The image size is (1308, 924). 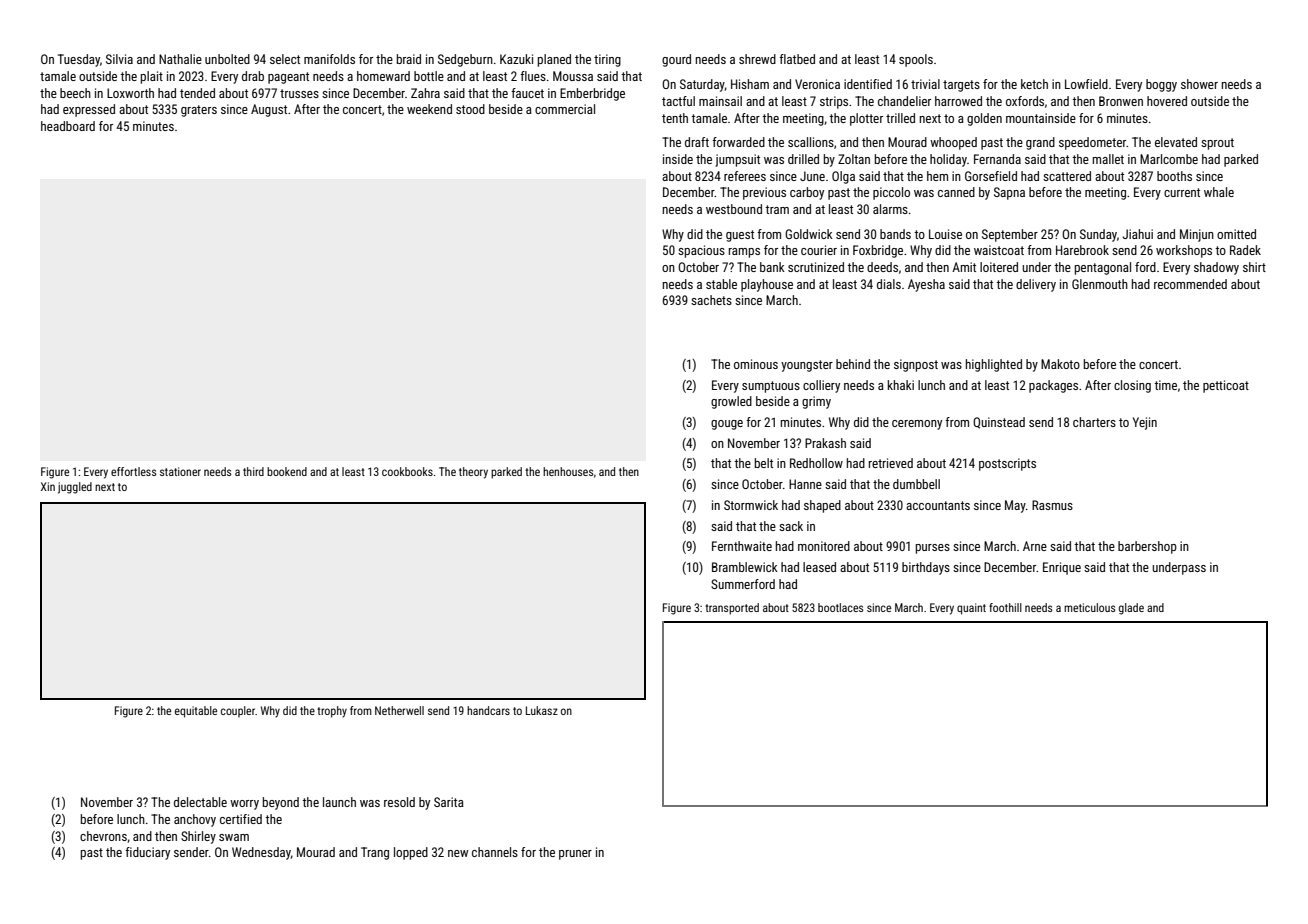 I want to click on Fernthwaite, so click(x=742, y=546).
